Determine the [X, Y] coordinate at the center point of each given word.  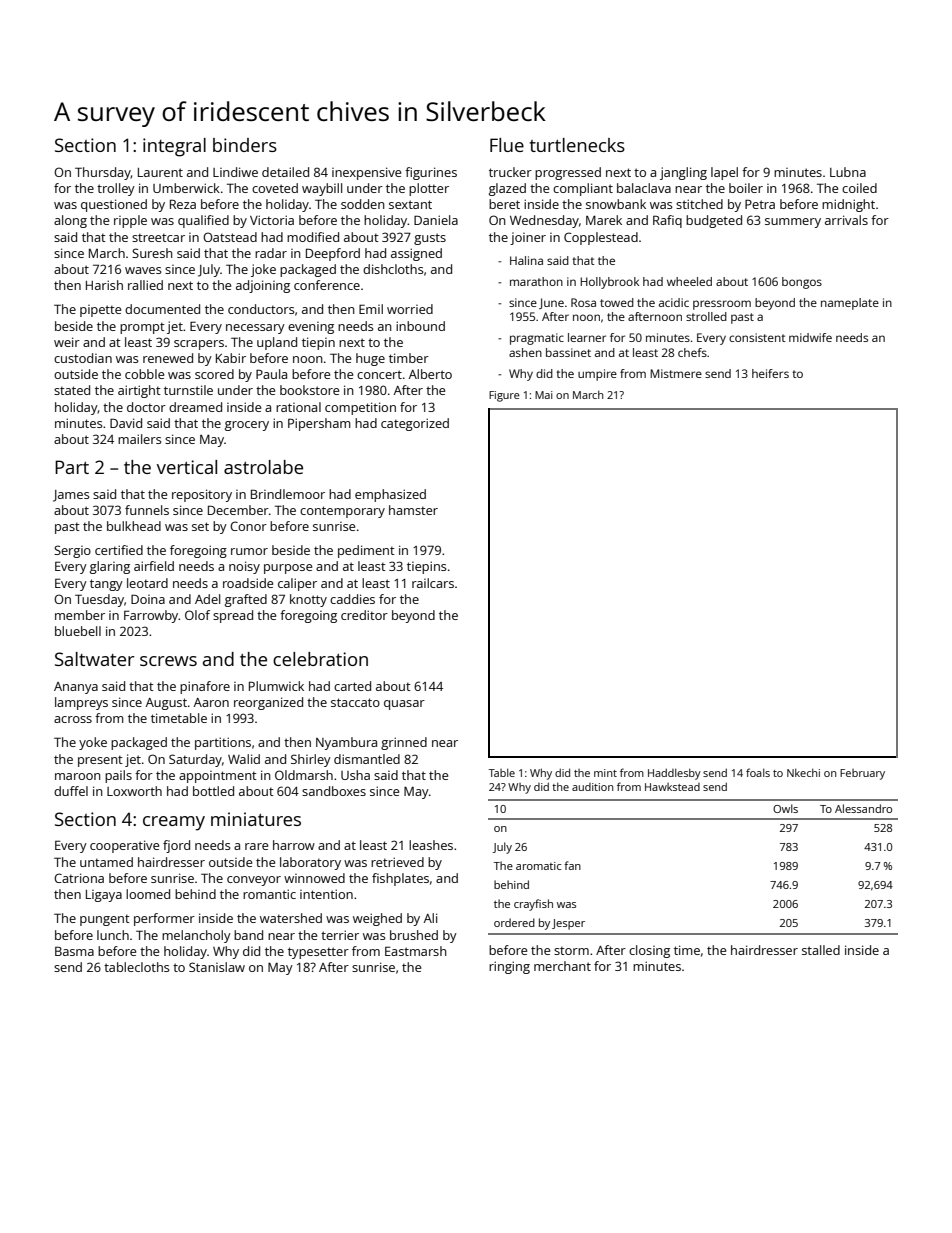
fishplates [400, 879]
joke [263, 270]
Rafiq [667, 221]
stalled [821, 950]
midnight [848, 205]
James [71, 496]
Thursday [103, 173]
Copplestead [601, 238]
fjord [176, 846]
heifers [770, 373]
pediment [366, 551]
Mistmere [676, 373]
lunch [113, 935]
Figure [504, 396]
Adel [207, 599]
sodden [363, 204]
